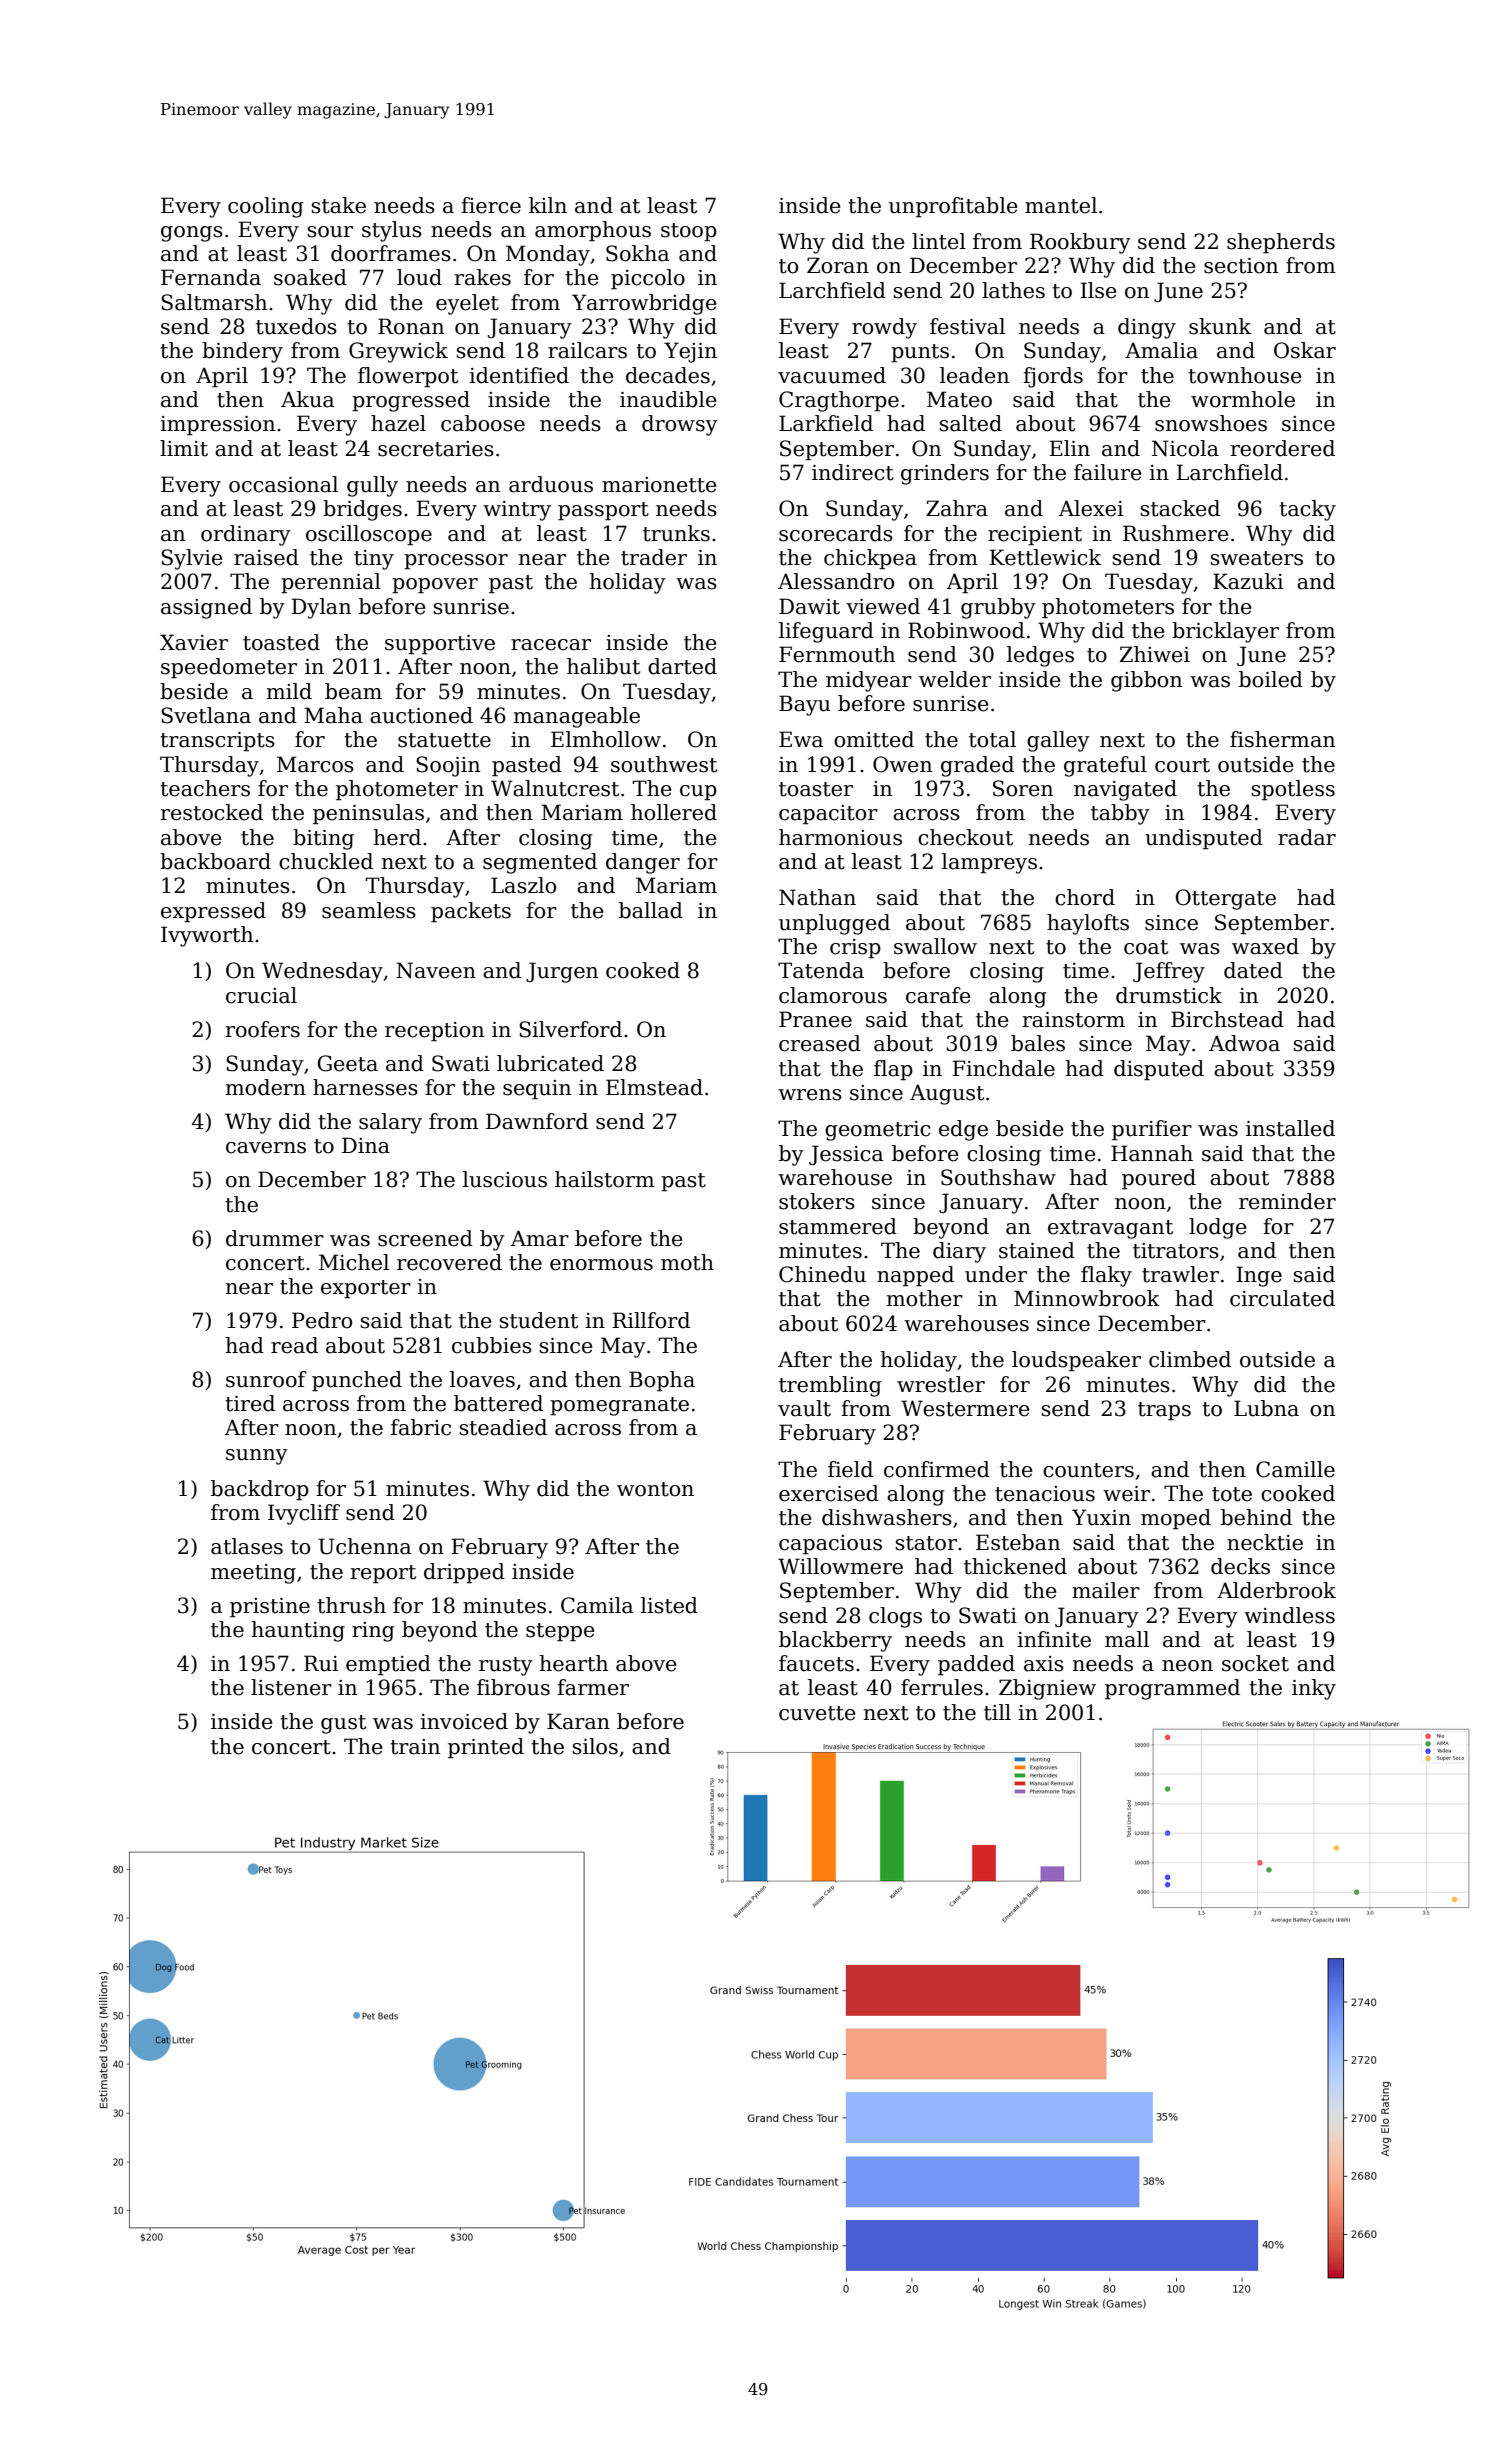  What do you see at coordinates (242, 352) in the screenshot?
I see `bindery` at bounding box center [242, 352].
